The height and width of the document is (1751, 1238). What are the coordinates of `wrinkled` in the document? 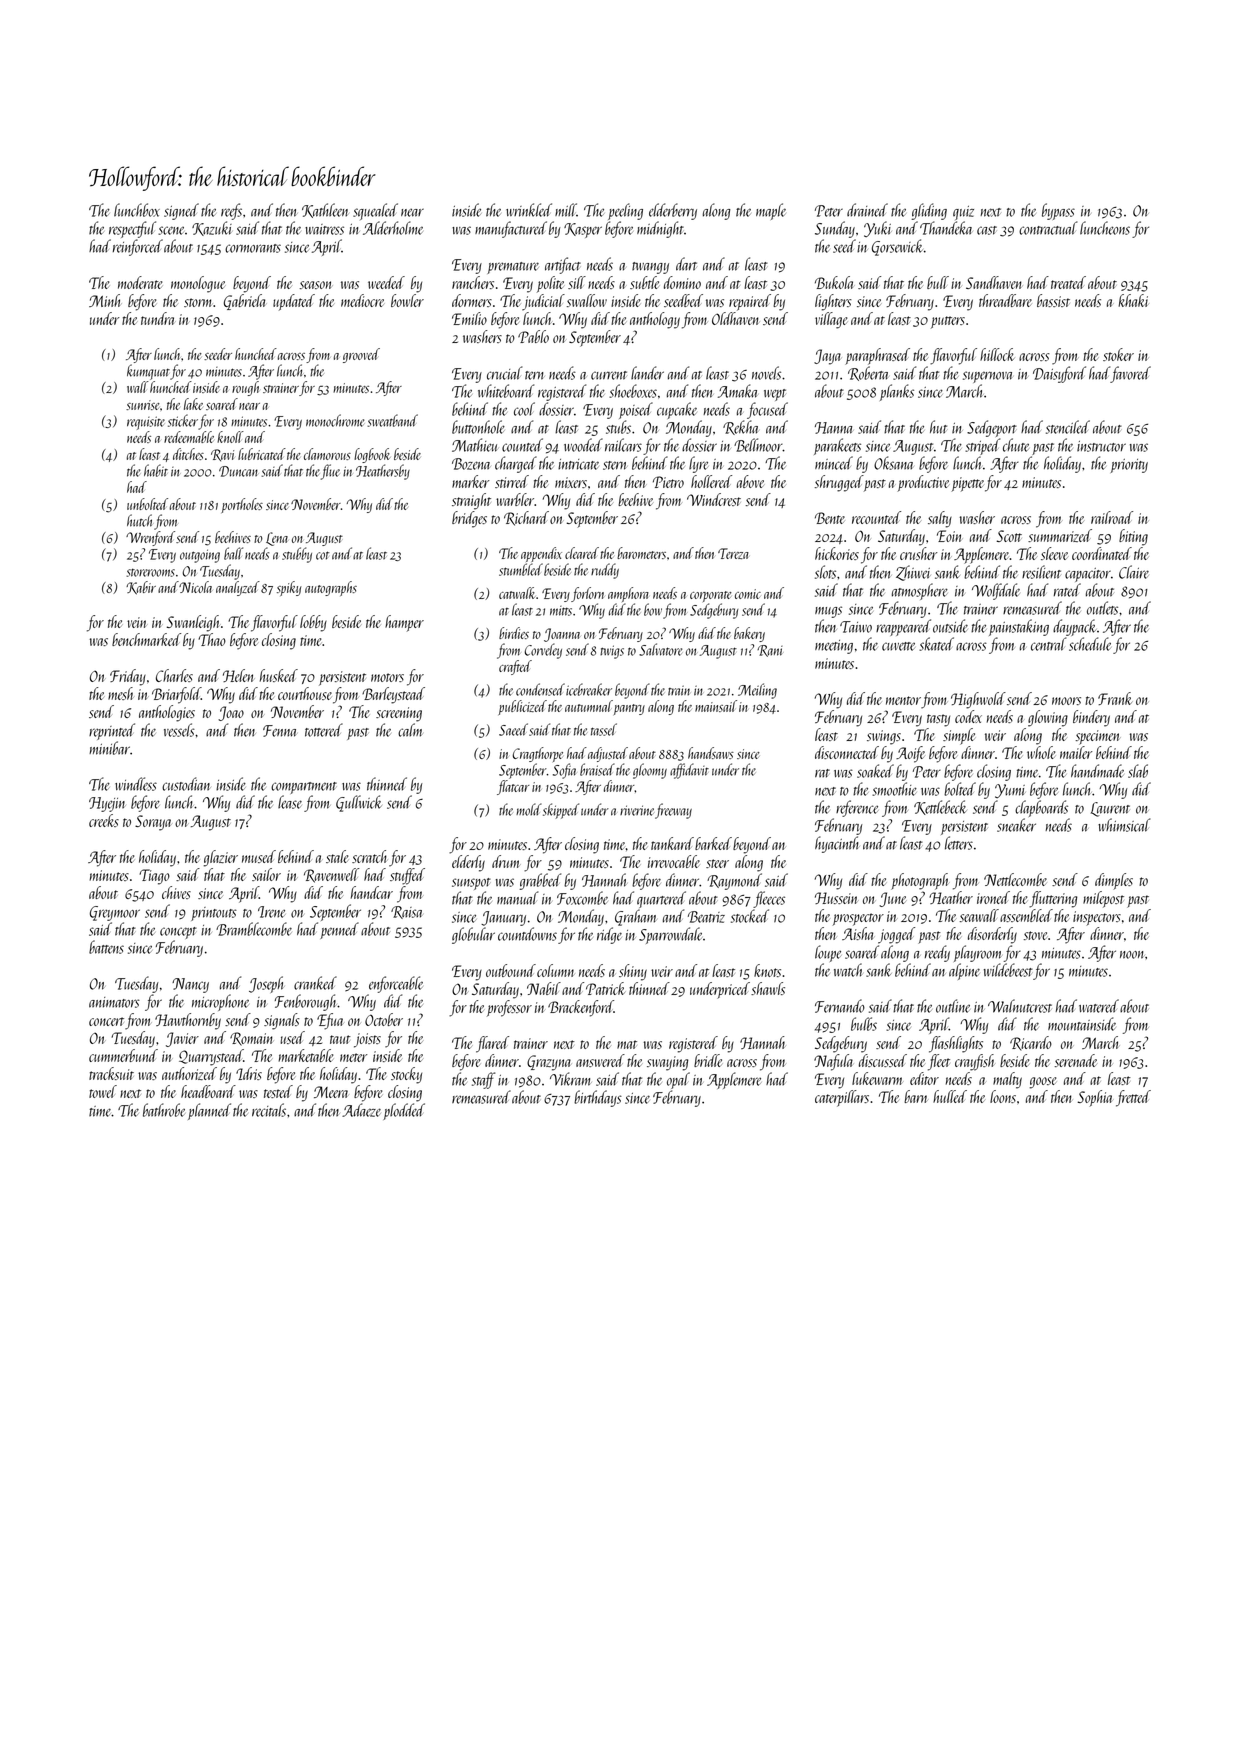 It's located at (529, 210).
